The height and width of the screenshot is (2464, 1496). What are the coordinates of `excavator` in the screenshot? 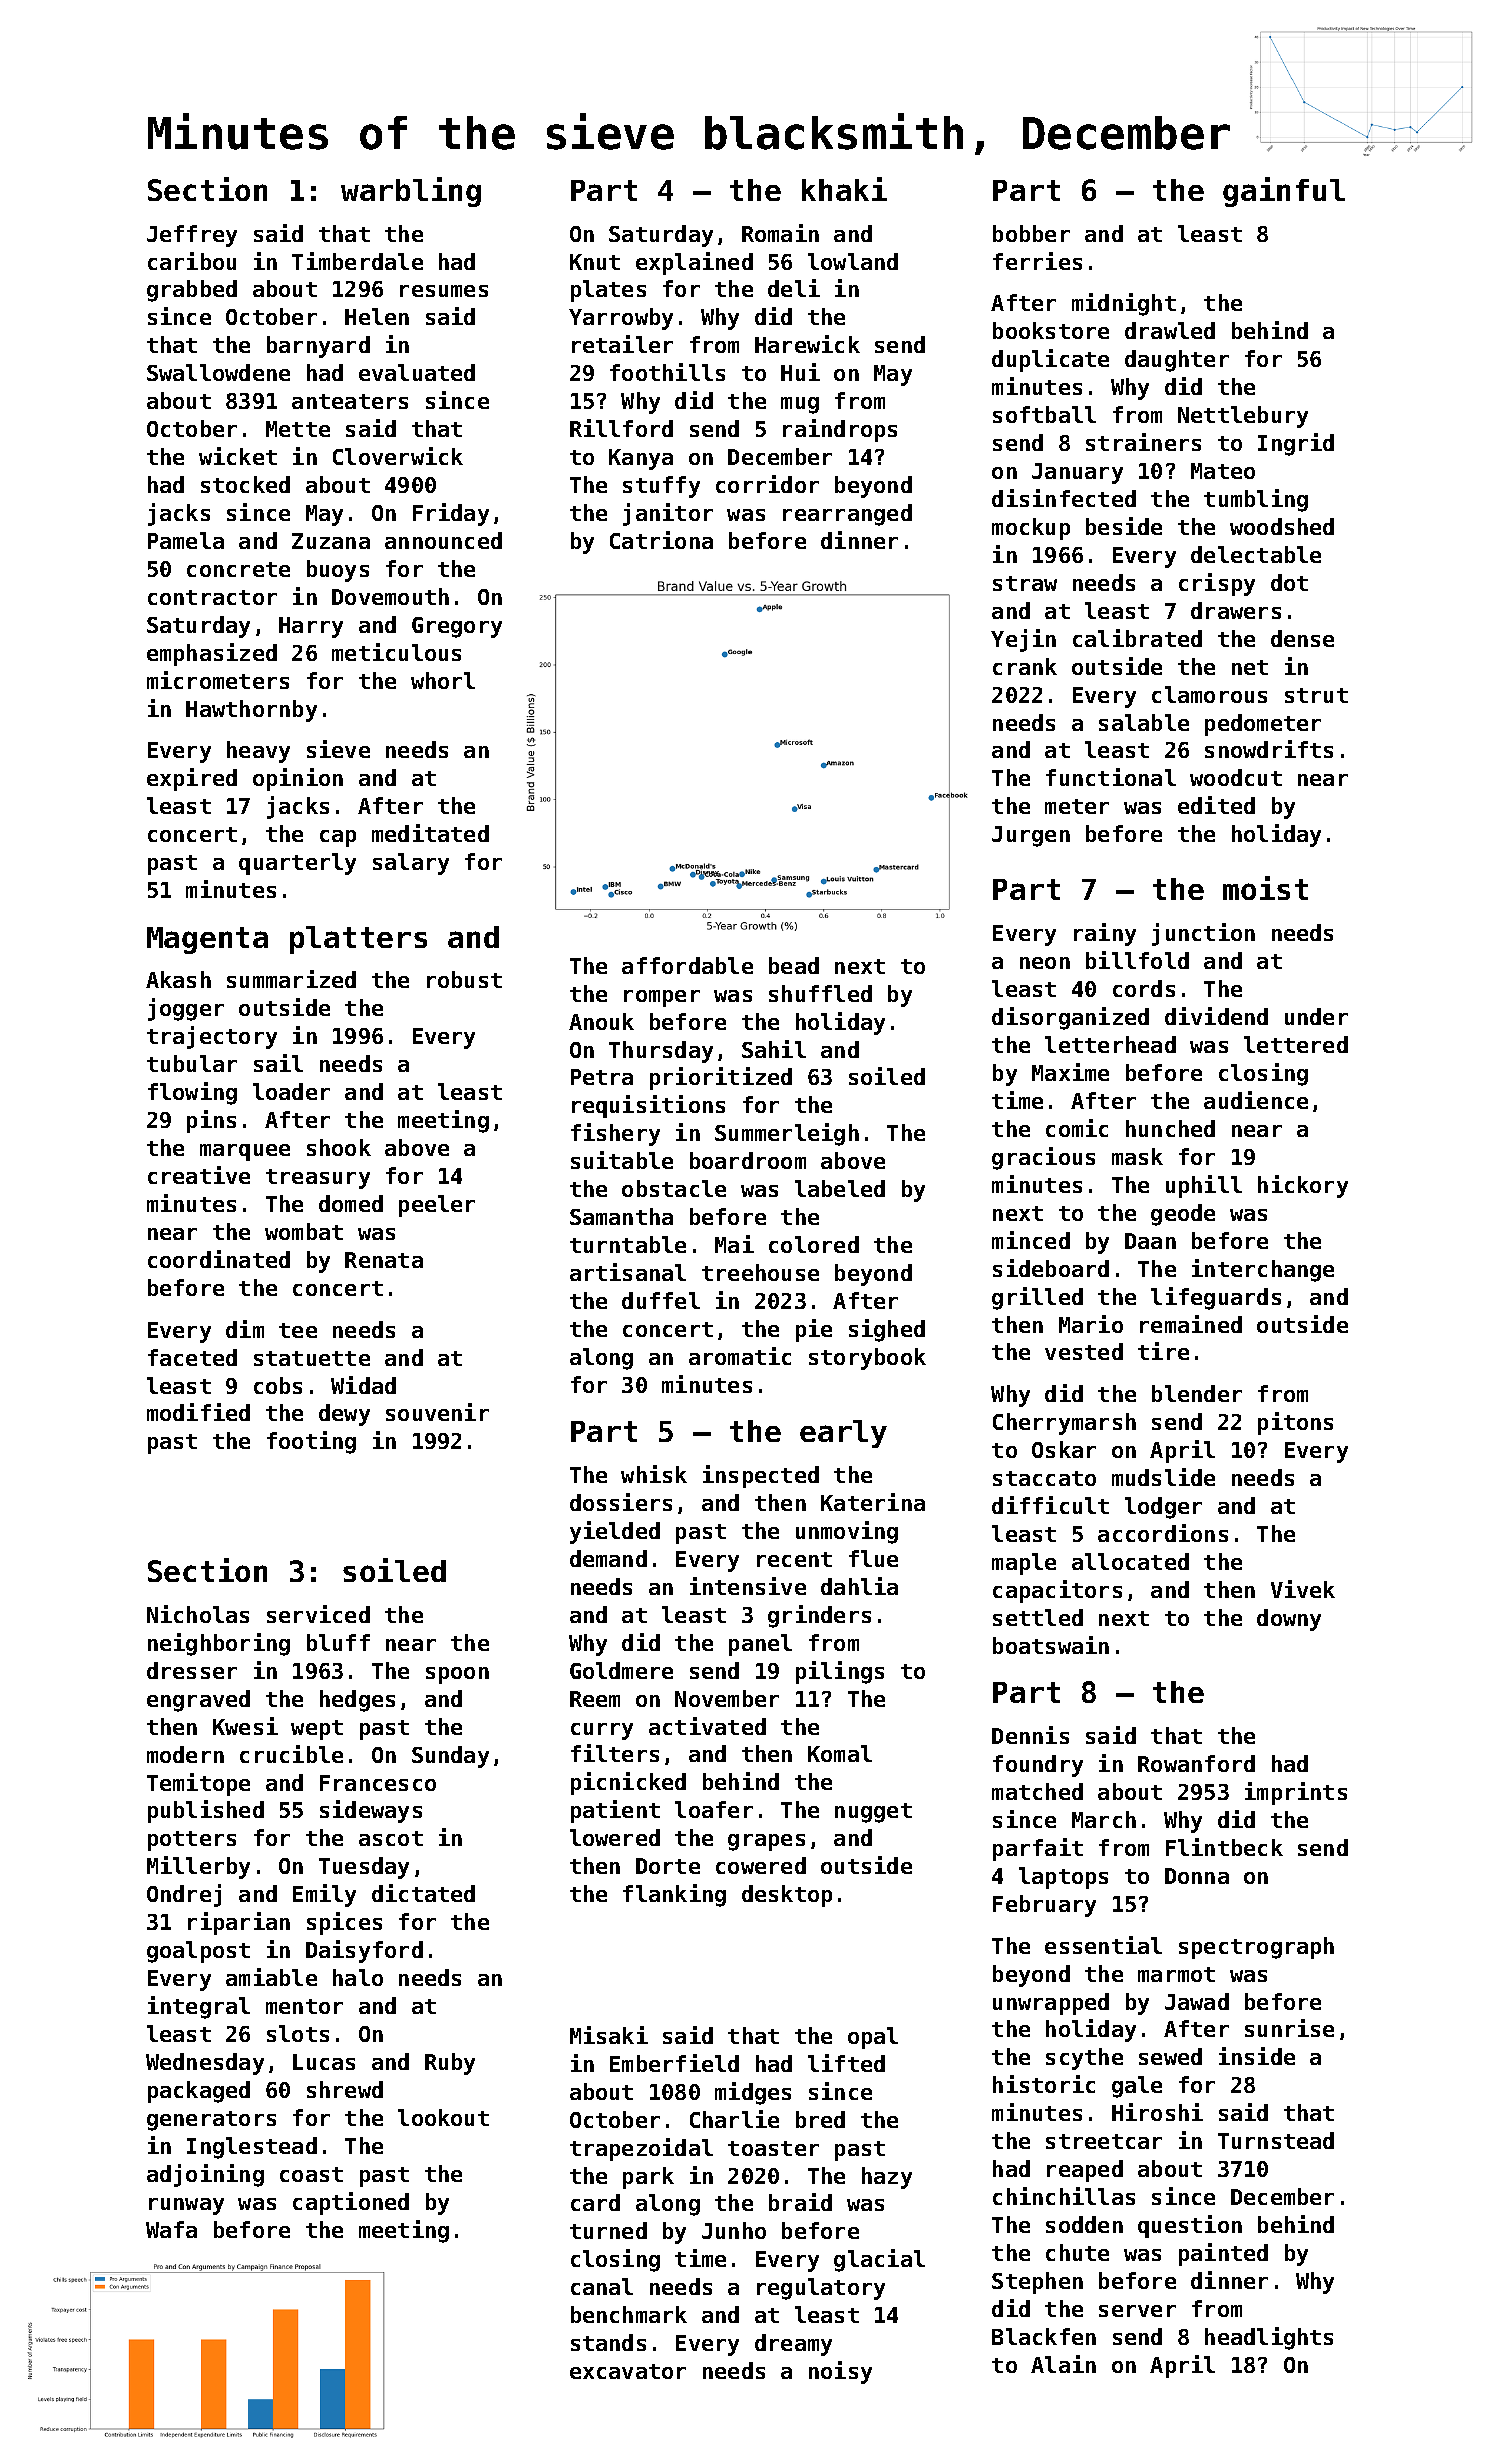 It's located at (628, 2371).
